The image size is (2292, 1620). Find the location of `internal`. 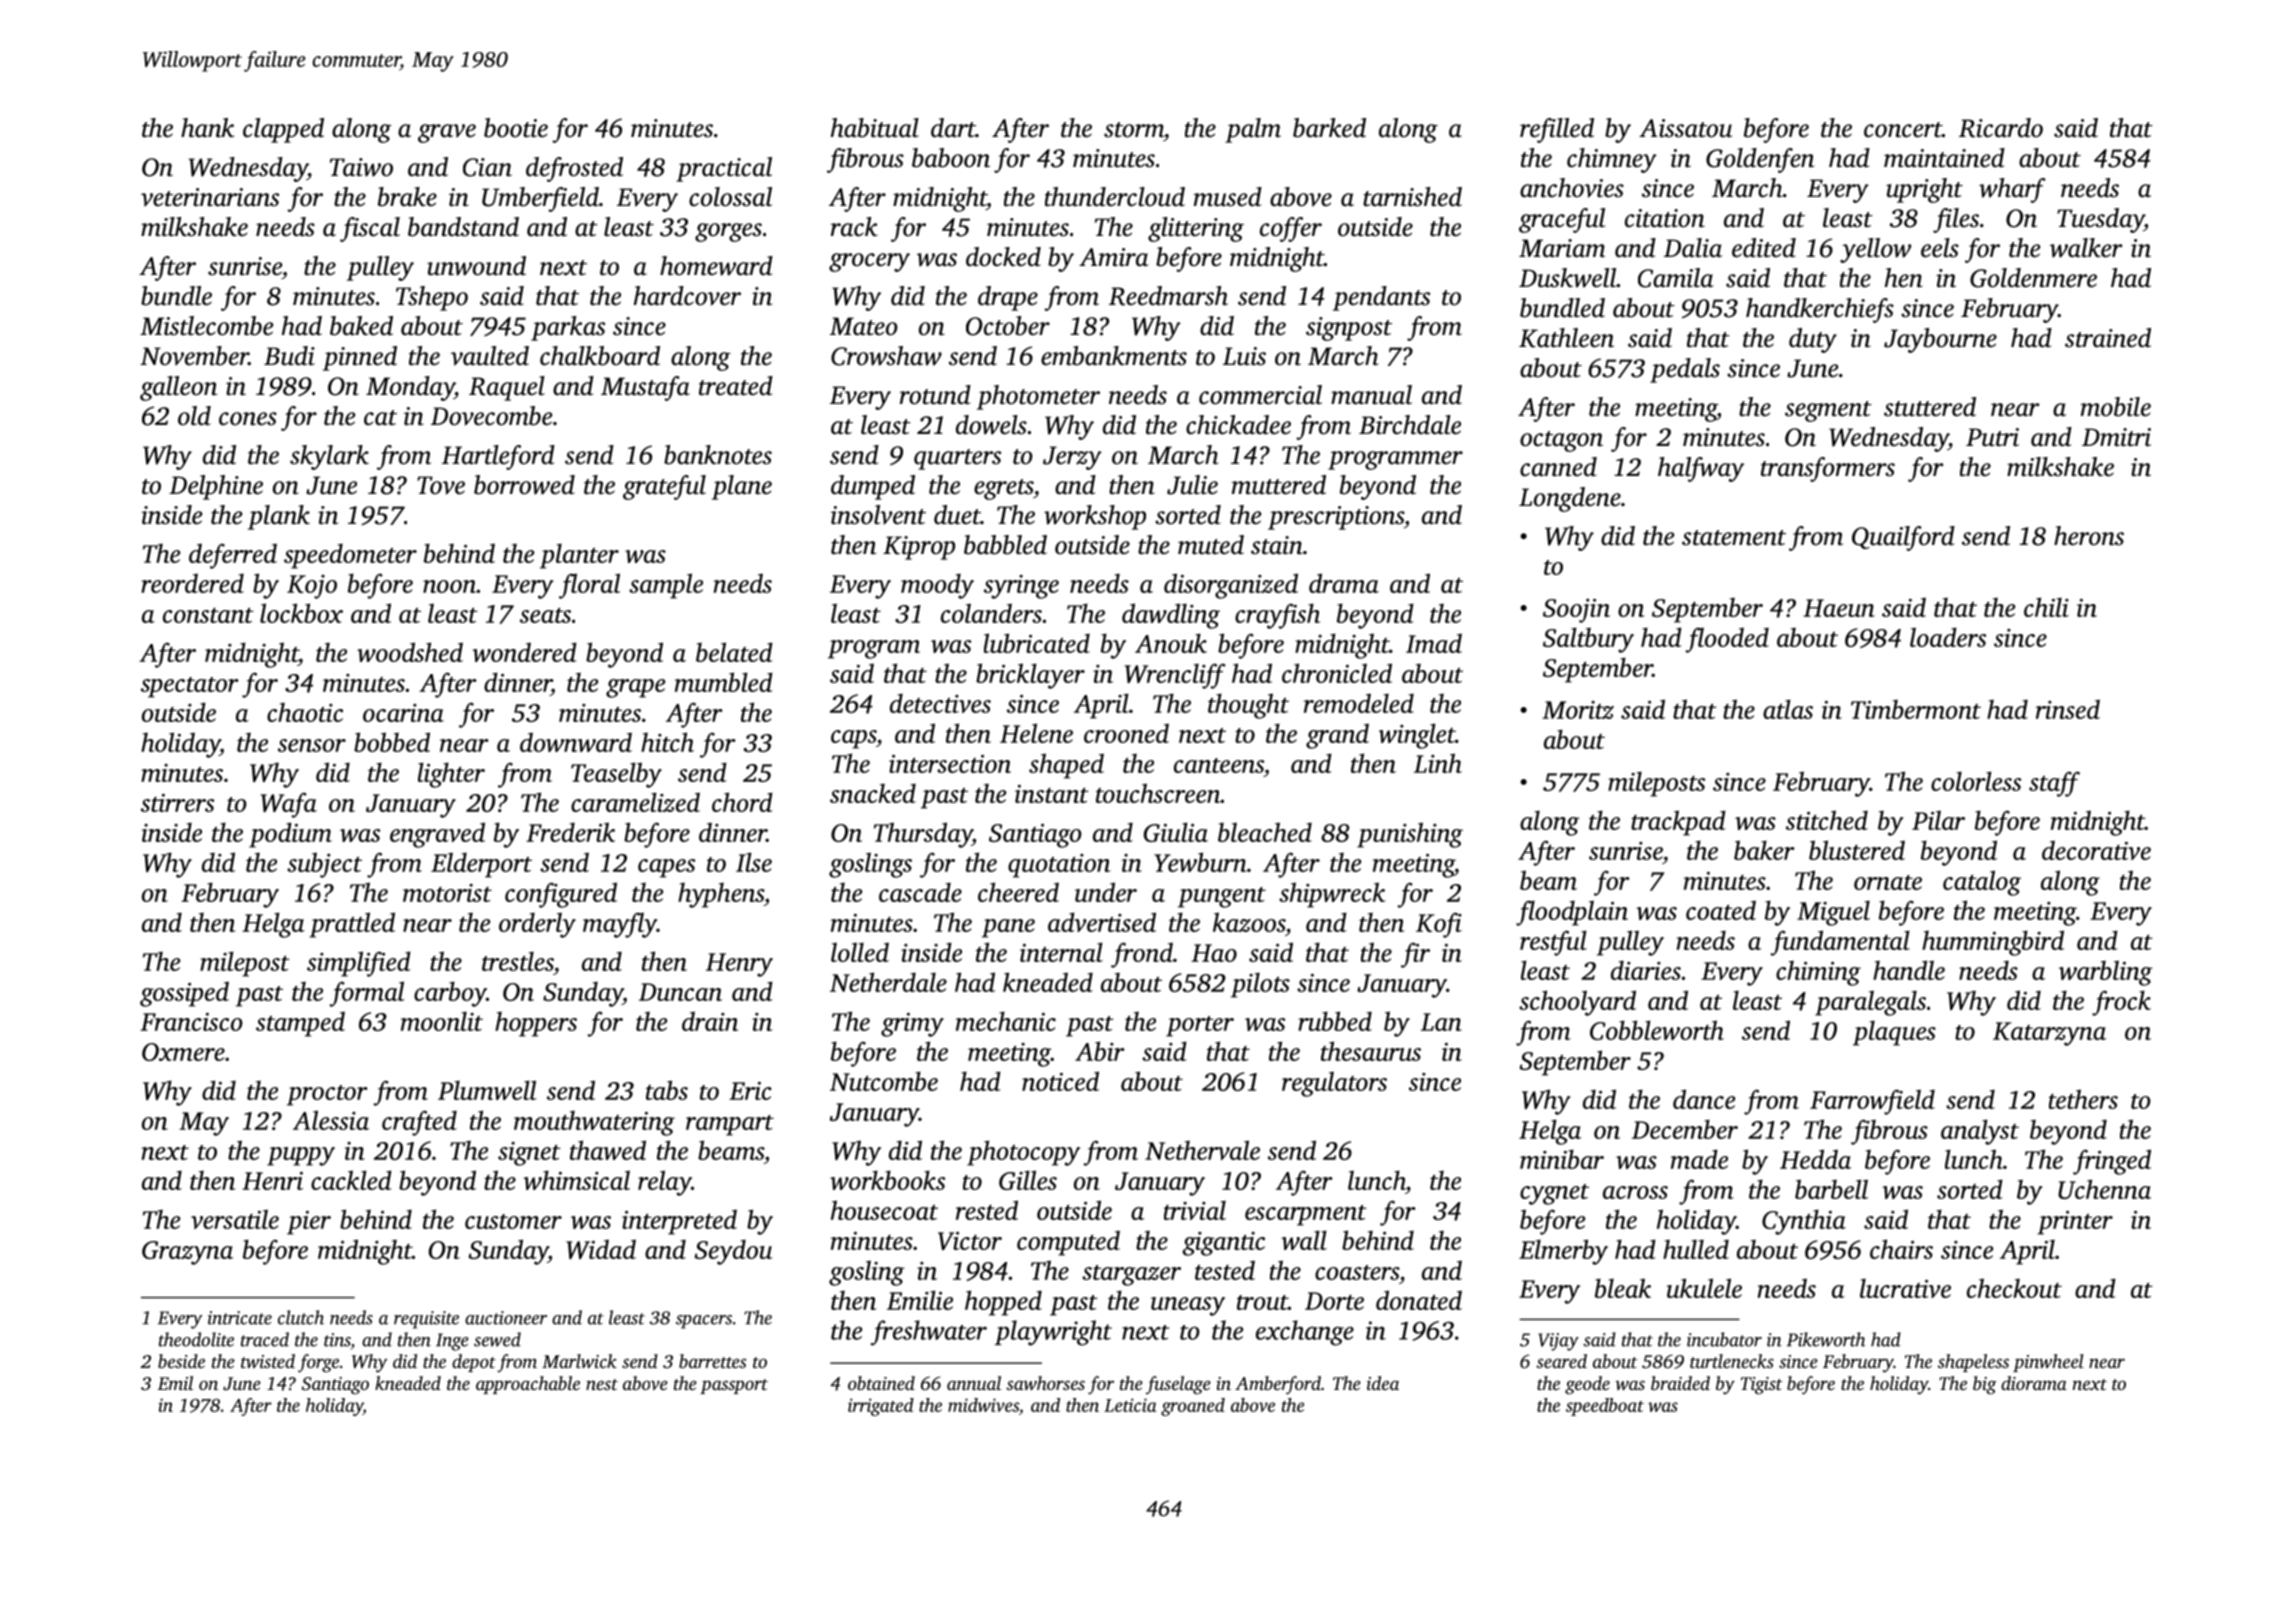

internal is located at coordinates (1061, 952).
